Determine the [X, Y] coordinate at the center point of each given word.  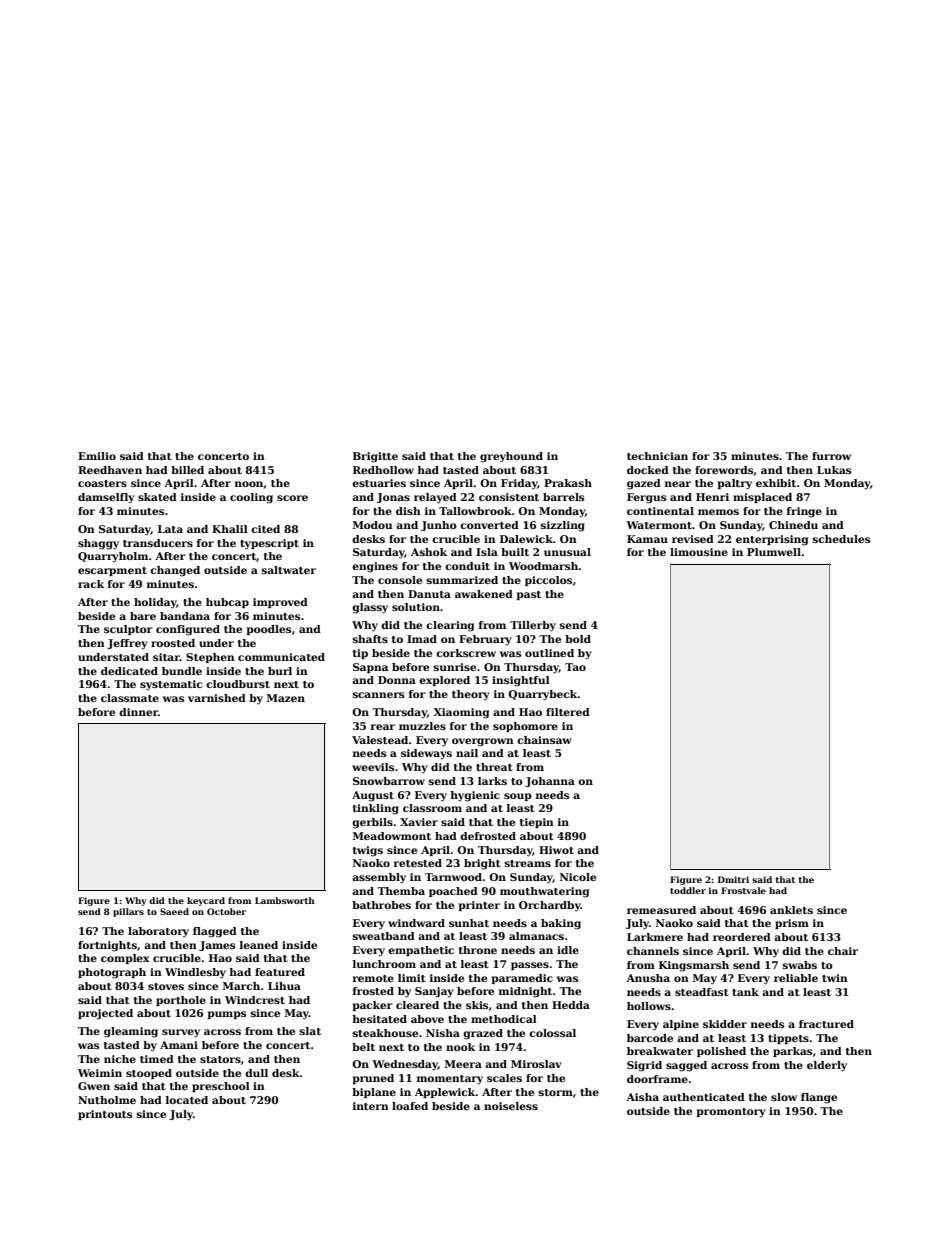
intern [371, 1106]
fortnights [107, 946]
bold [578, 639]
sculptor [128, 630]
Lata [170, 529]
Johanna [550, 782]
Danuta [429, 594]
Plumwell [774, 552]
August [373, 796]
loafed [410, 1106]
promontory [731, 1112]
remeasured [661, 910]
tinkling [376, 809]
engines [375, 567]
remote [373, 978]
